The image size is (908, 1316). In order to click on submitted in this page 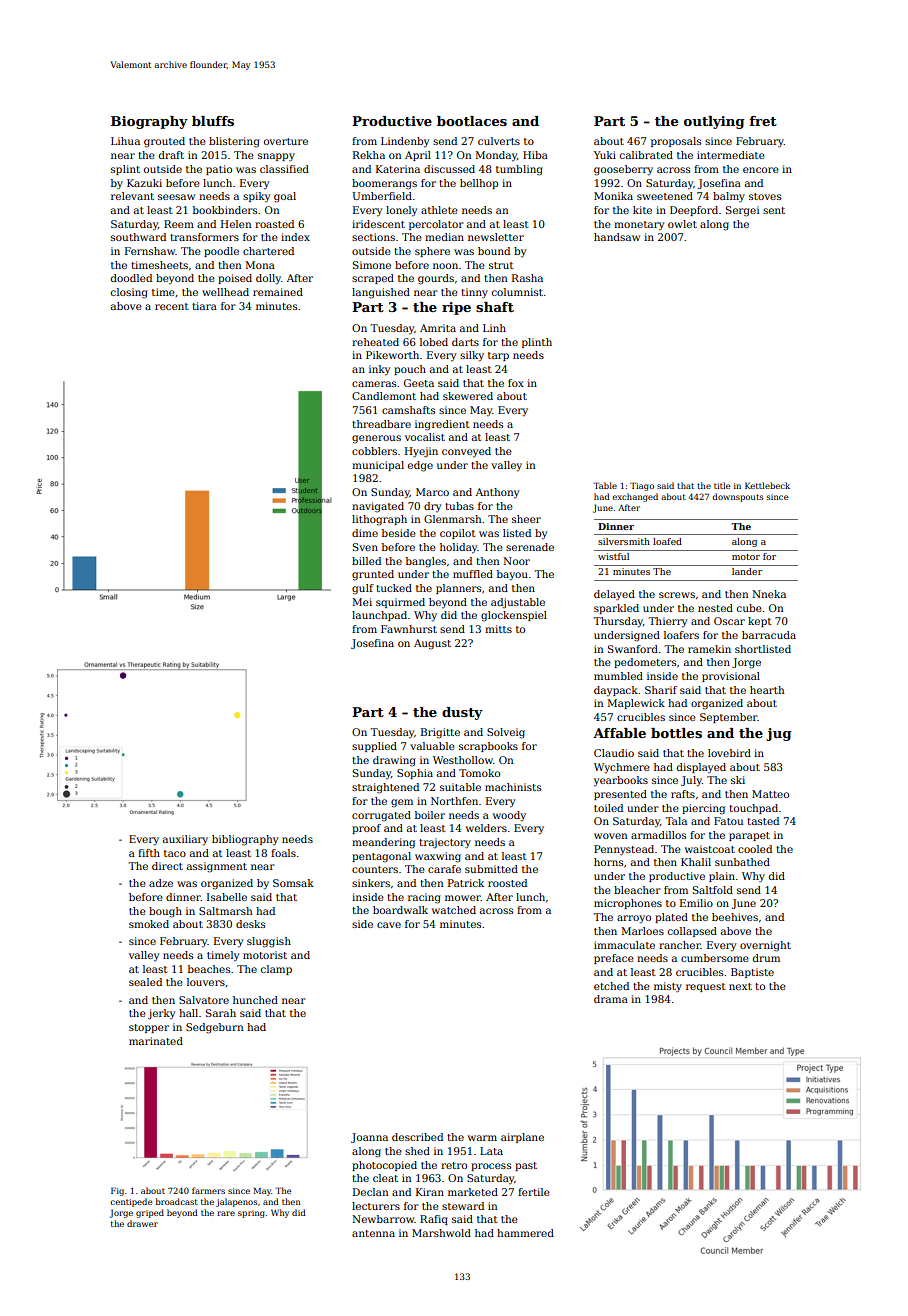, I will do `click(491, 869)`.
